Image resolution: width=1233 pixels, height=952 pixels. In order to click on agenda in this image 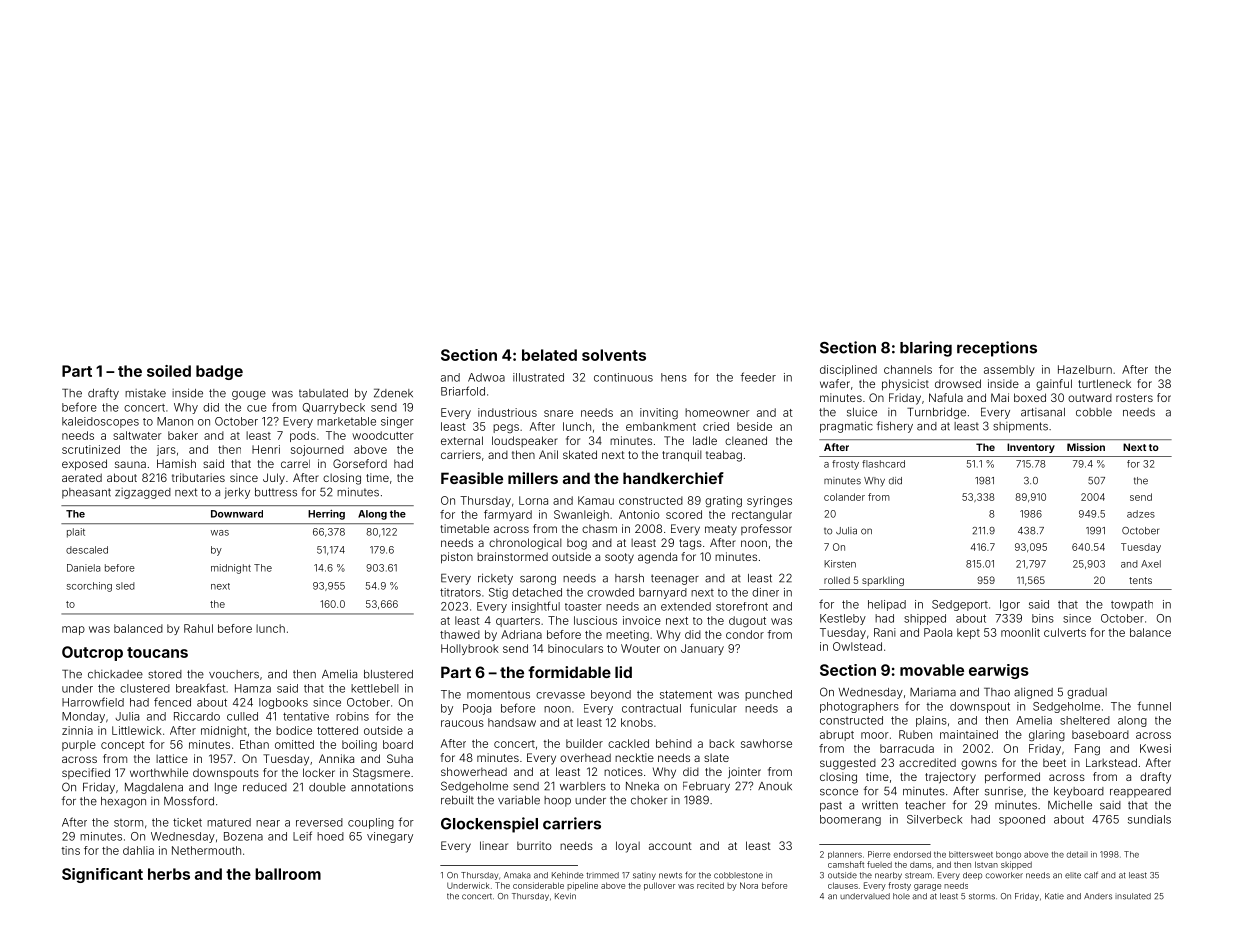, I will do `click(657, 558)`.
